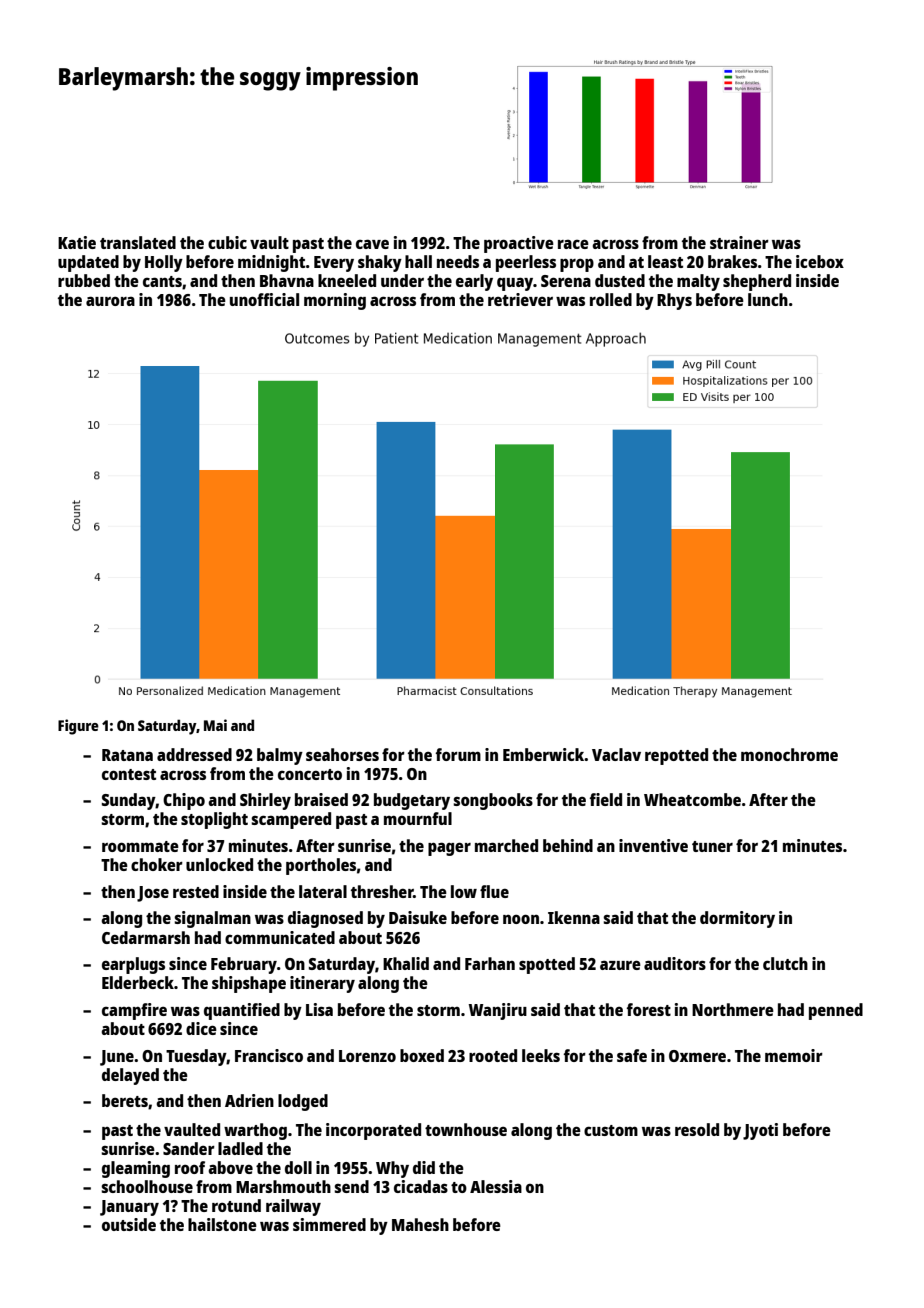 The image size is (924, 1308). Describe the element at coordinates (321, 866) in the document. I see `portholes` at that location.
